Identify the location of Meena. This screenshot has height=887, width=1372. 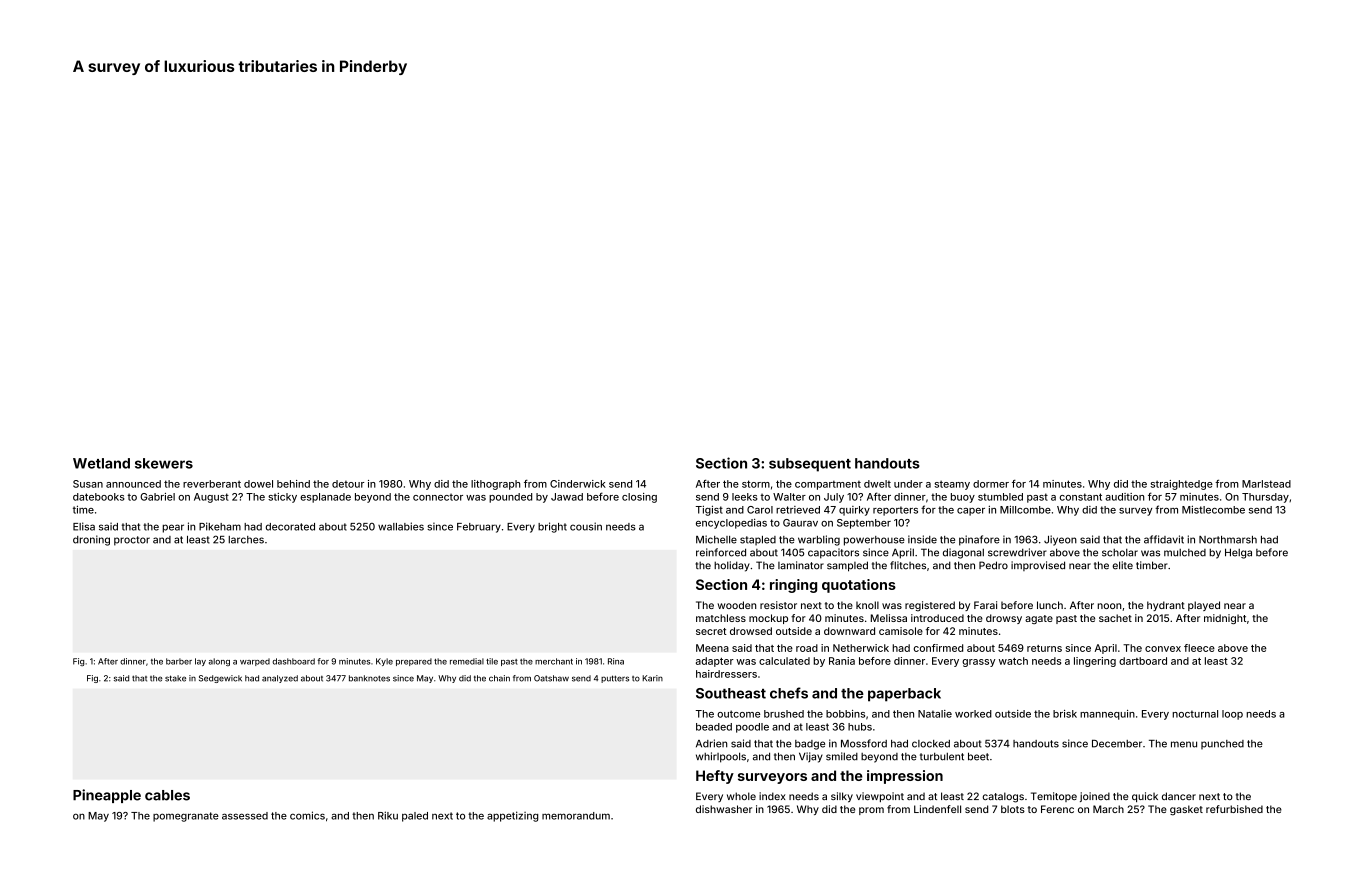
(712, 648).
